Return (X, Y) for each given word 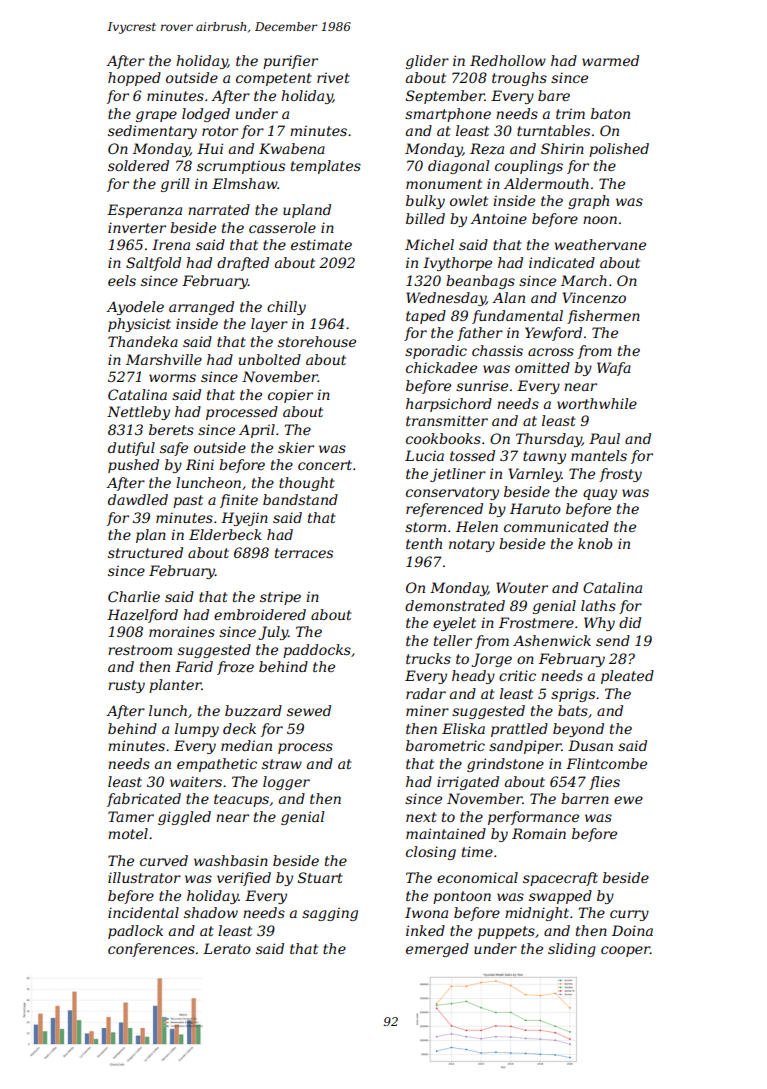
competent (274, 79)
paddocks (317, 651)
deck (239, 728)
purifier (290, 62)
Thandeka (143, 341)
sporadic (436, 352)
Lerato (227, 948)
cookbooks (443, 438)
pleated (627, 677)
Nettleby (138, 413)
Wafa (614, 369)
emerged (437, 950)
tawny (544, 457)
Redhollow (508, 60)
